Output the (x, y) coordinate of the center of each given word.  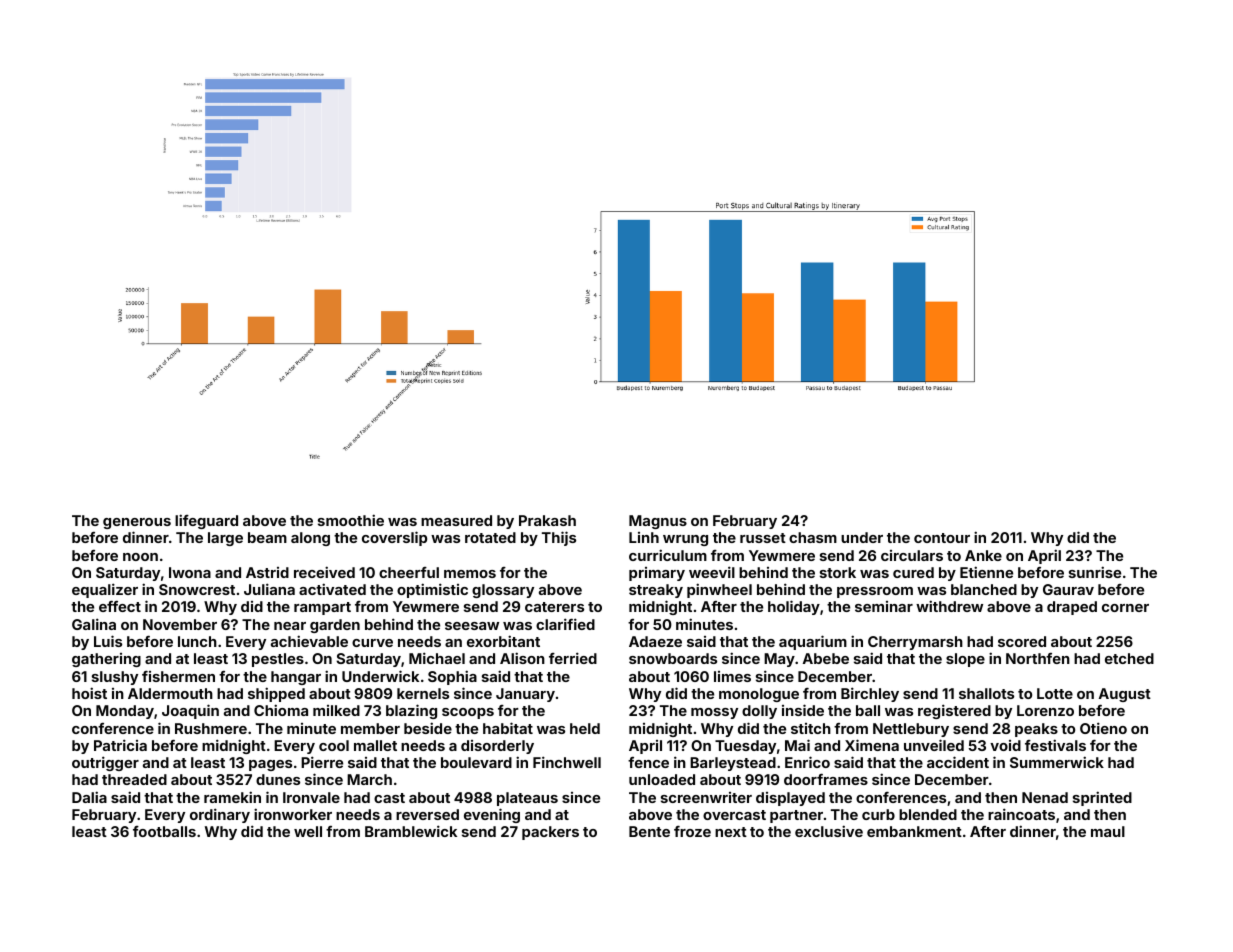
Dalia (89, 797)
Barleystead (733, 764)
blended (928, 814)
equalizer (105, 590)
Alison (522, 658)
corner (1125, 608)
